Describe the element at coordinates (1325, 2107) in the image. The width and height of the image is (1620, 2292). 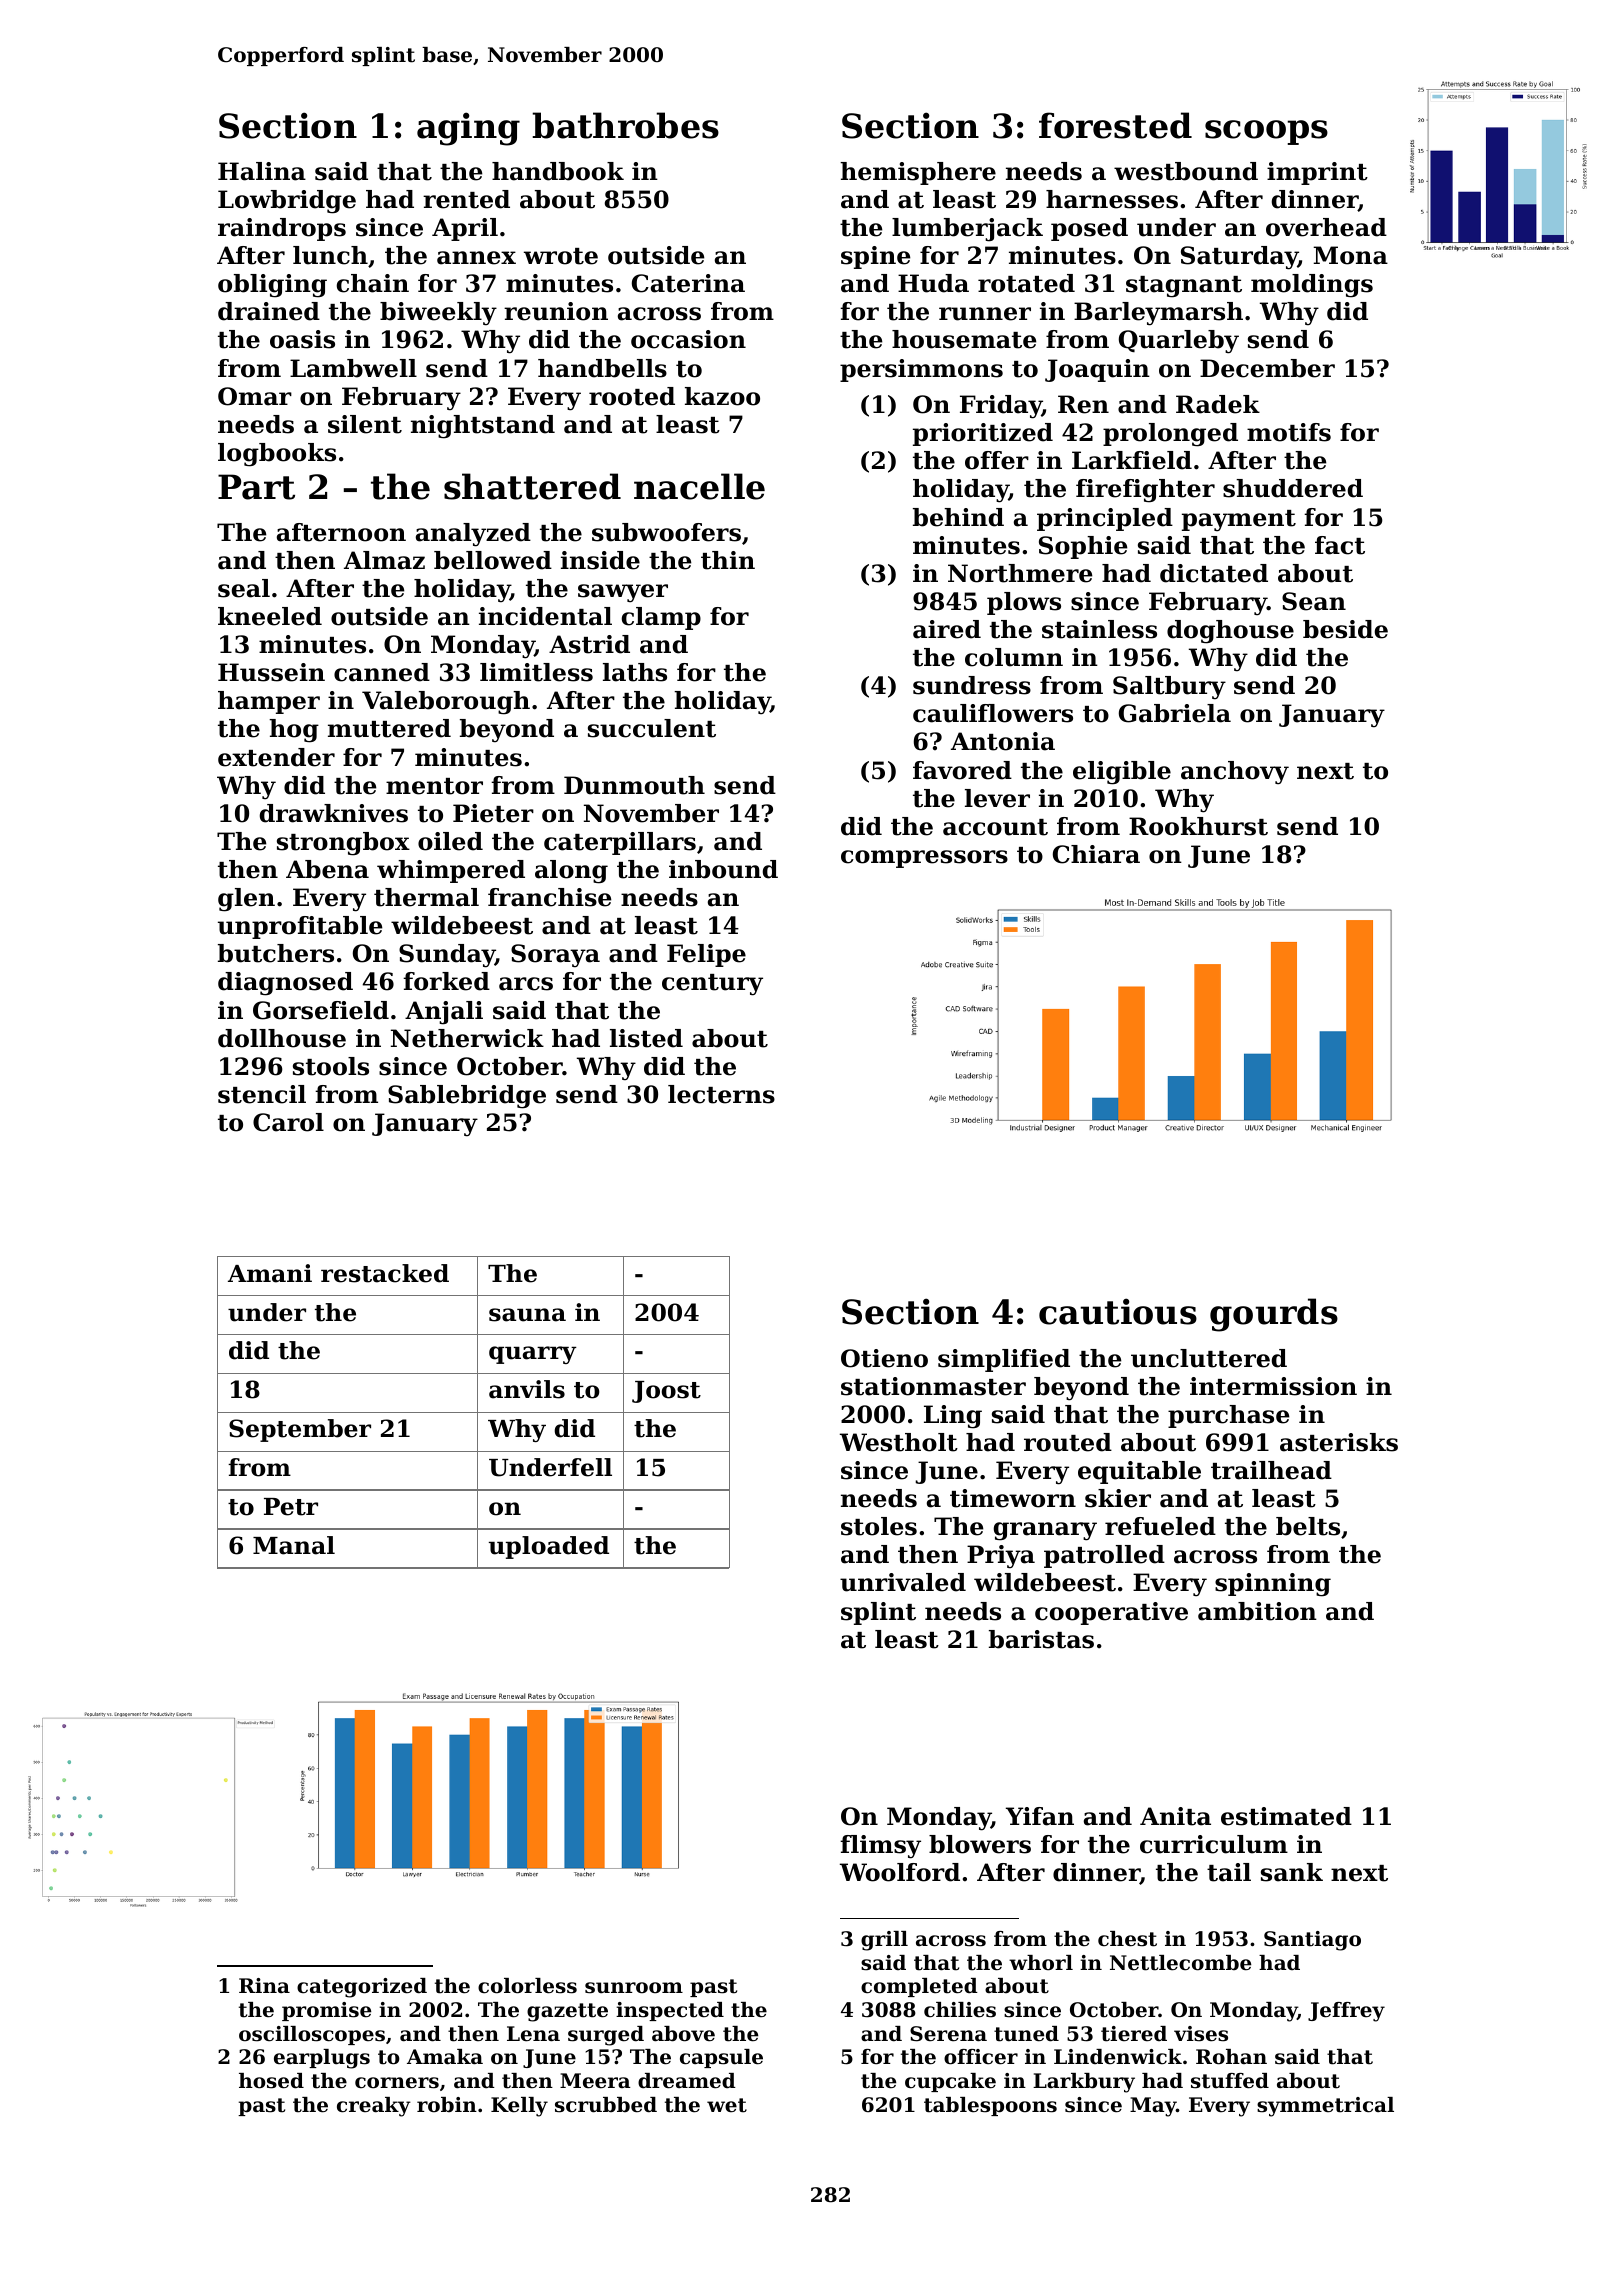
I see `symmetrical` at that location.
